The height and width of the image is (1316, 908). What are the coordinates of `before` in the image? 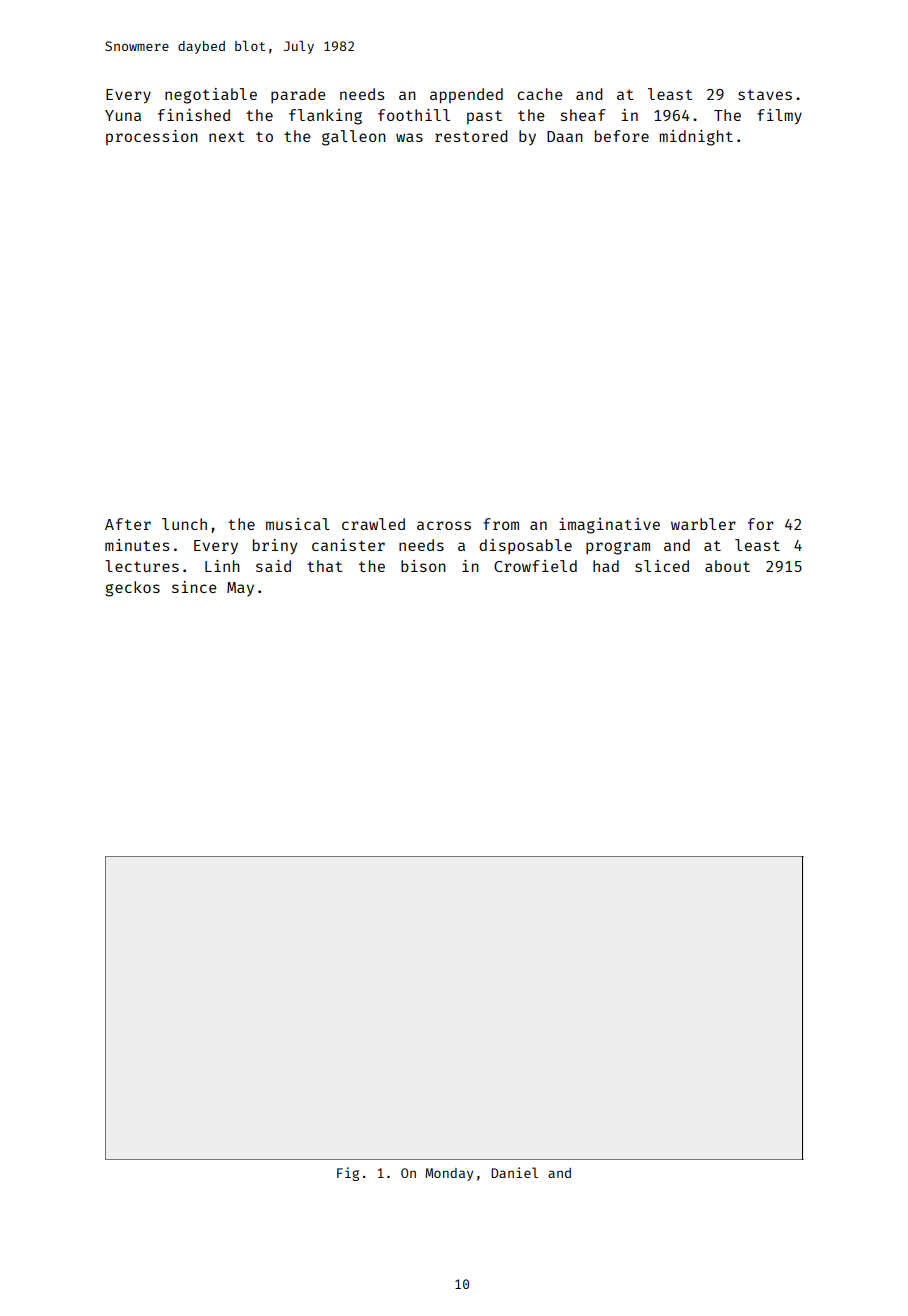 It's located at (622, 136).
